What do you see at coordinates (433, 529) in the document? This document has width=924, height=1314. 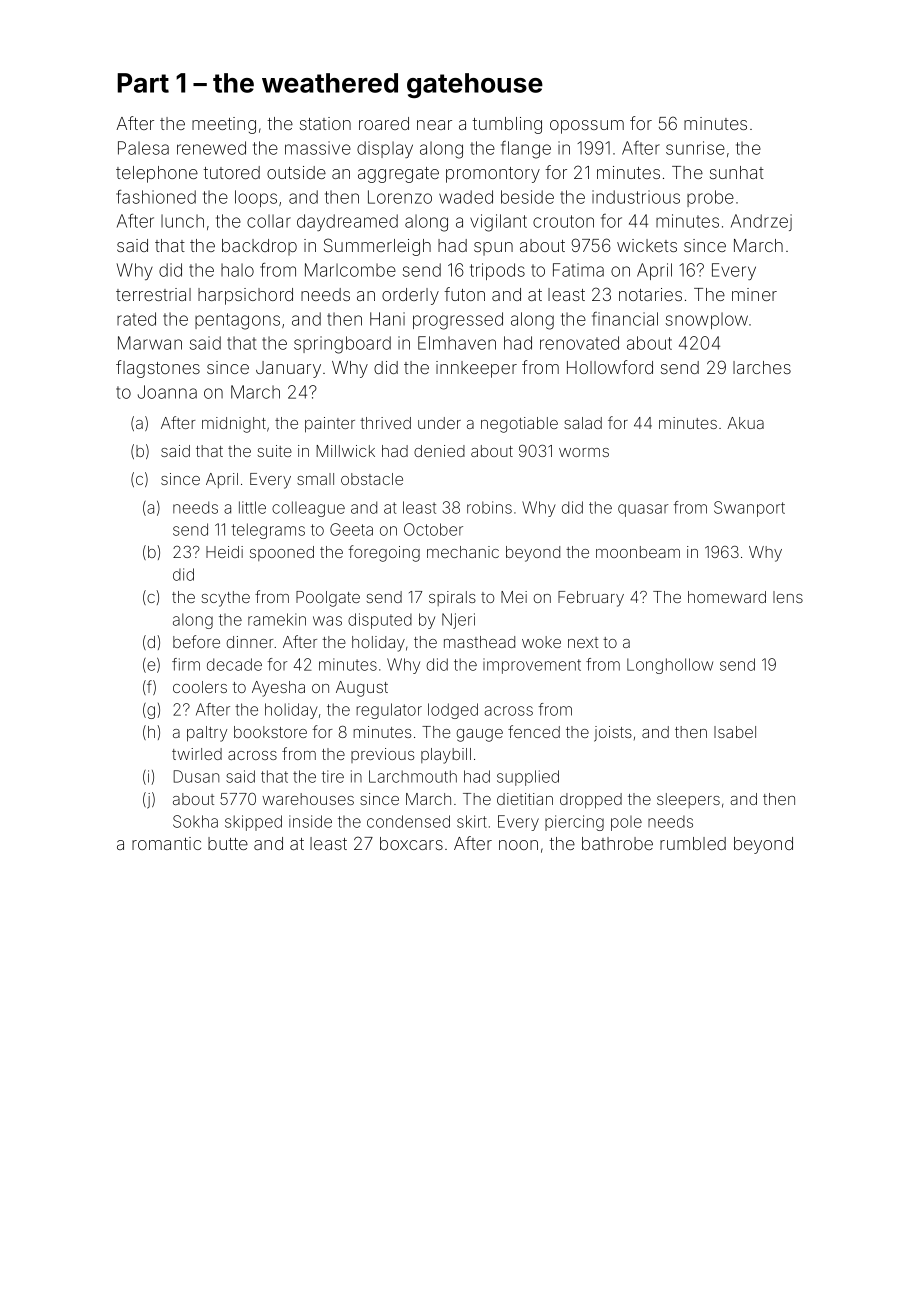 I see `October` at bounding box center [433, 529].
